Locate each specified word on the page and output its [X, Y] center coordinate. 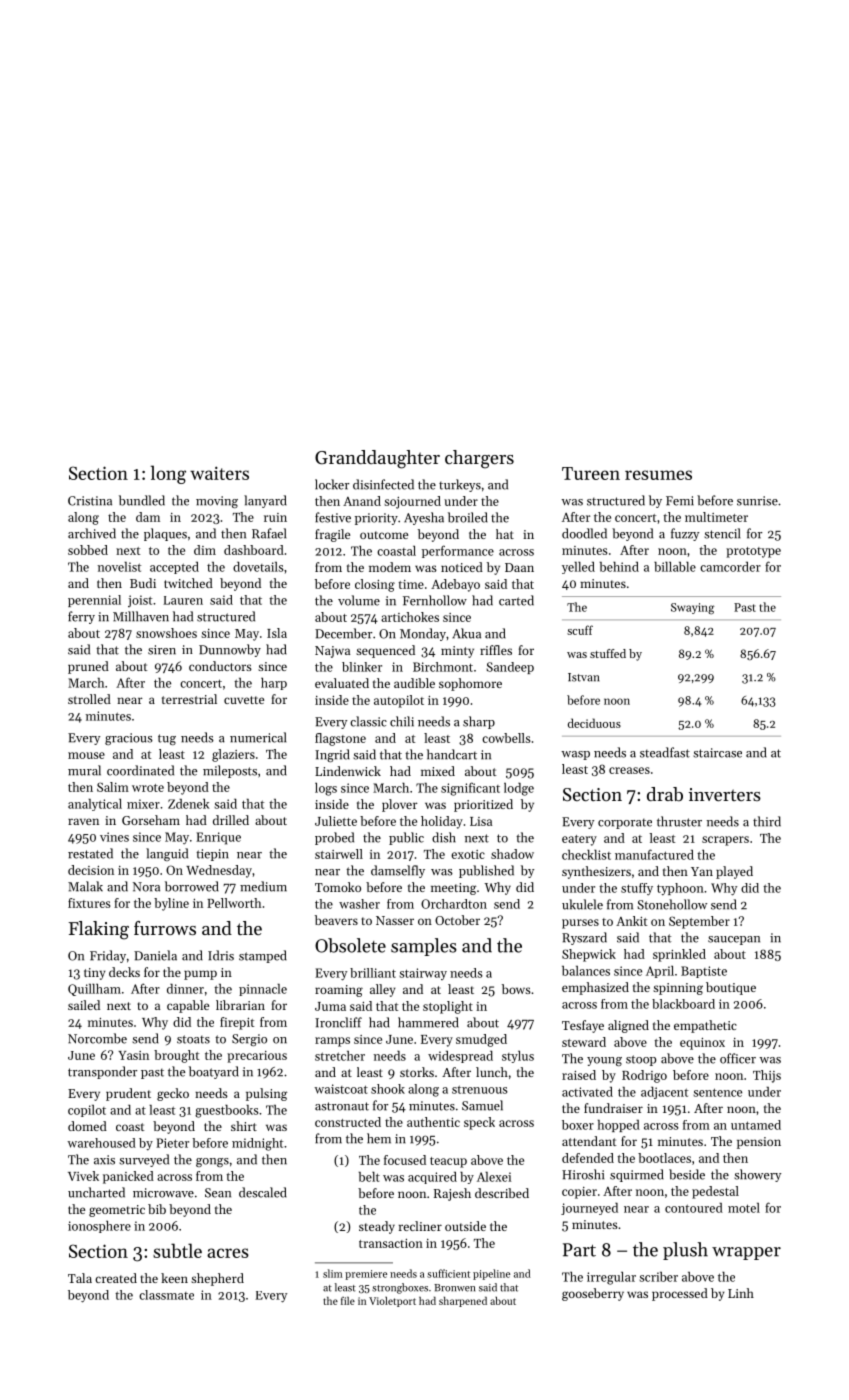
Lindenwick [348, 771]
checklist [586, 855]
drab [665, 794]
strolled [89, 699]
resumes [658, 475]
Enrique [218, 838]
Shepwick [589, 955]
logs [326, 789]
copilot [87, 1111]
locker [332, 484]
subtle [177, 1250]
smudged [481, 1040]
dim [205, 550]
